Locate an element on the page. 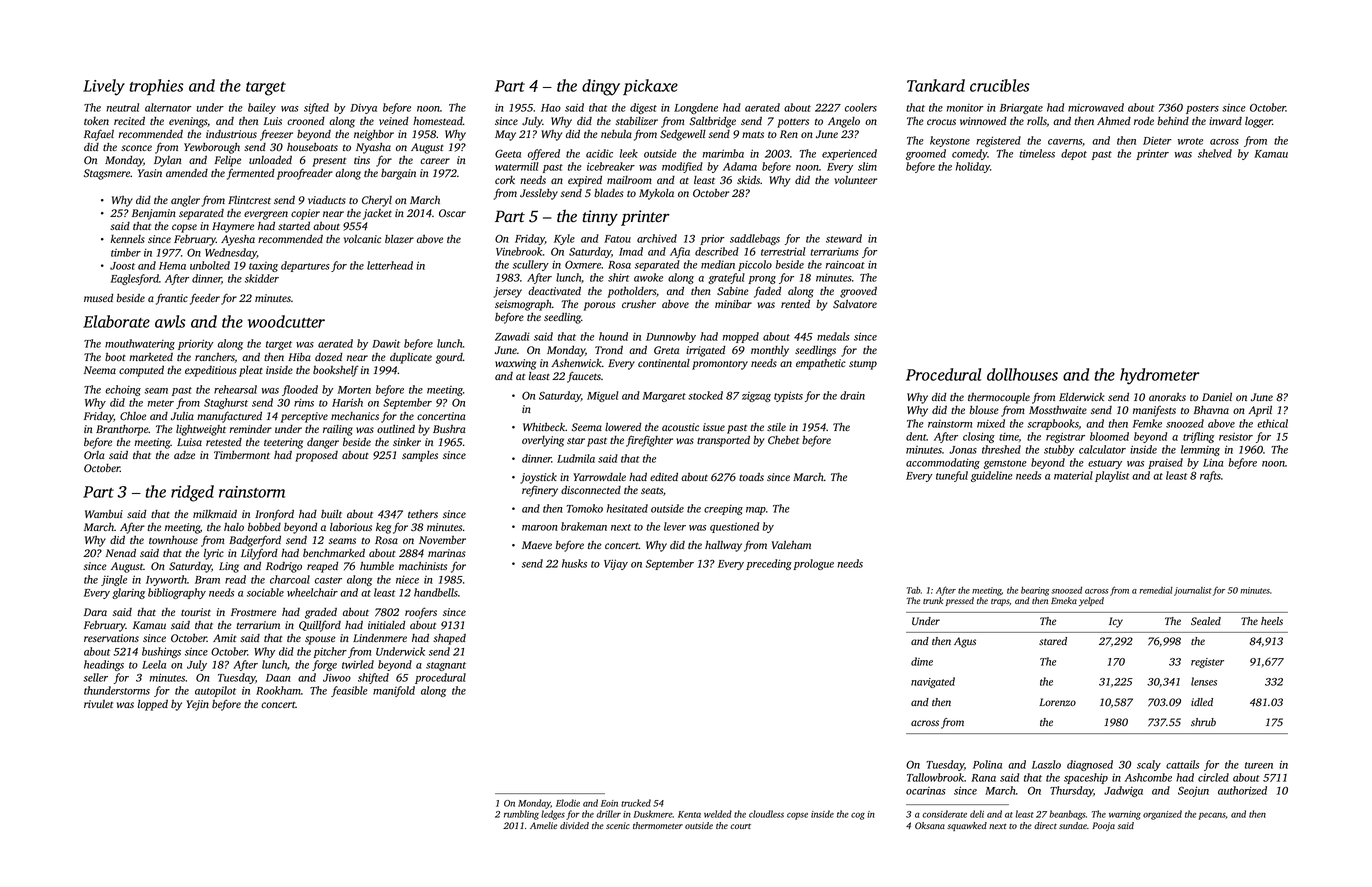 This document has height=887, width=1372. Longdene is located at coordinates (696, 108).
